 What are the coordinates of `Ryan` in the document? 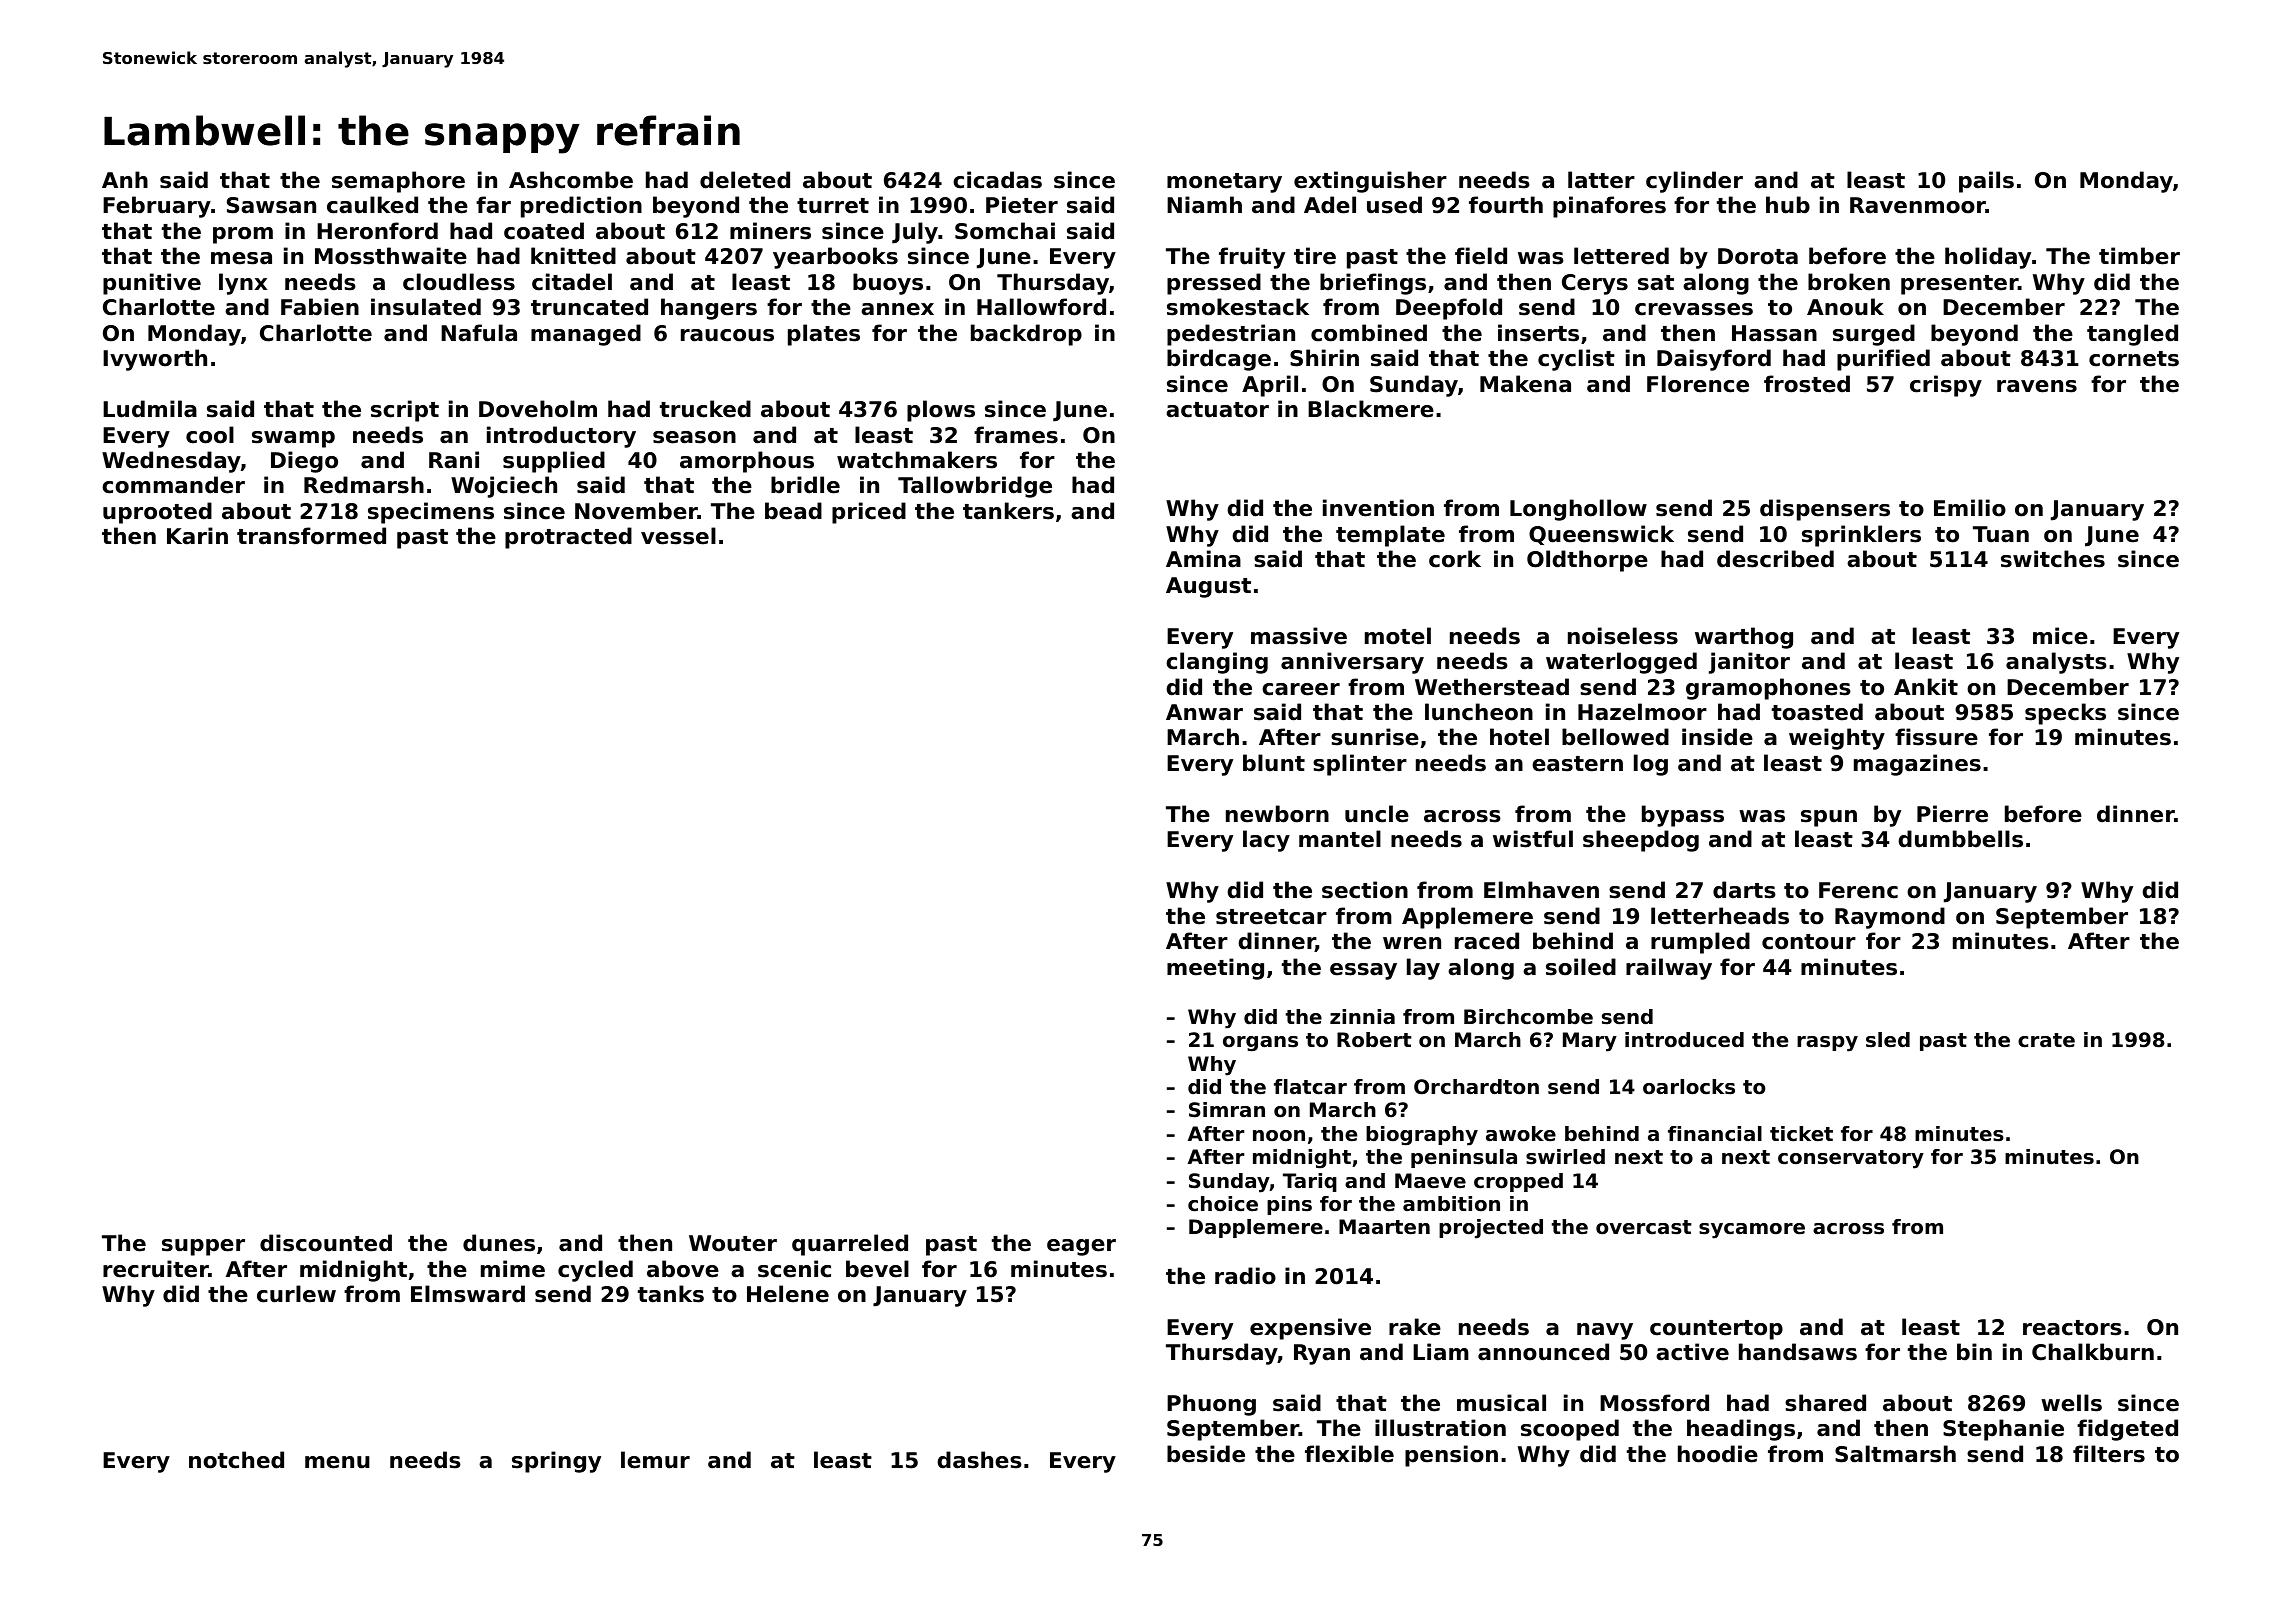 It's located at (1322, 1354).
